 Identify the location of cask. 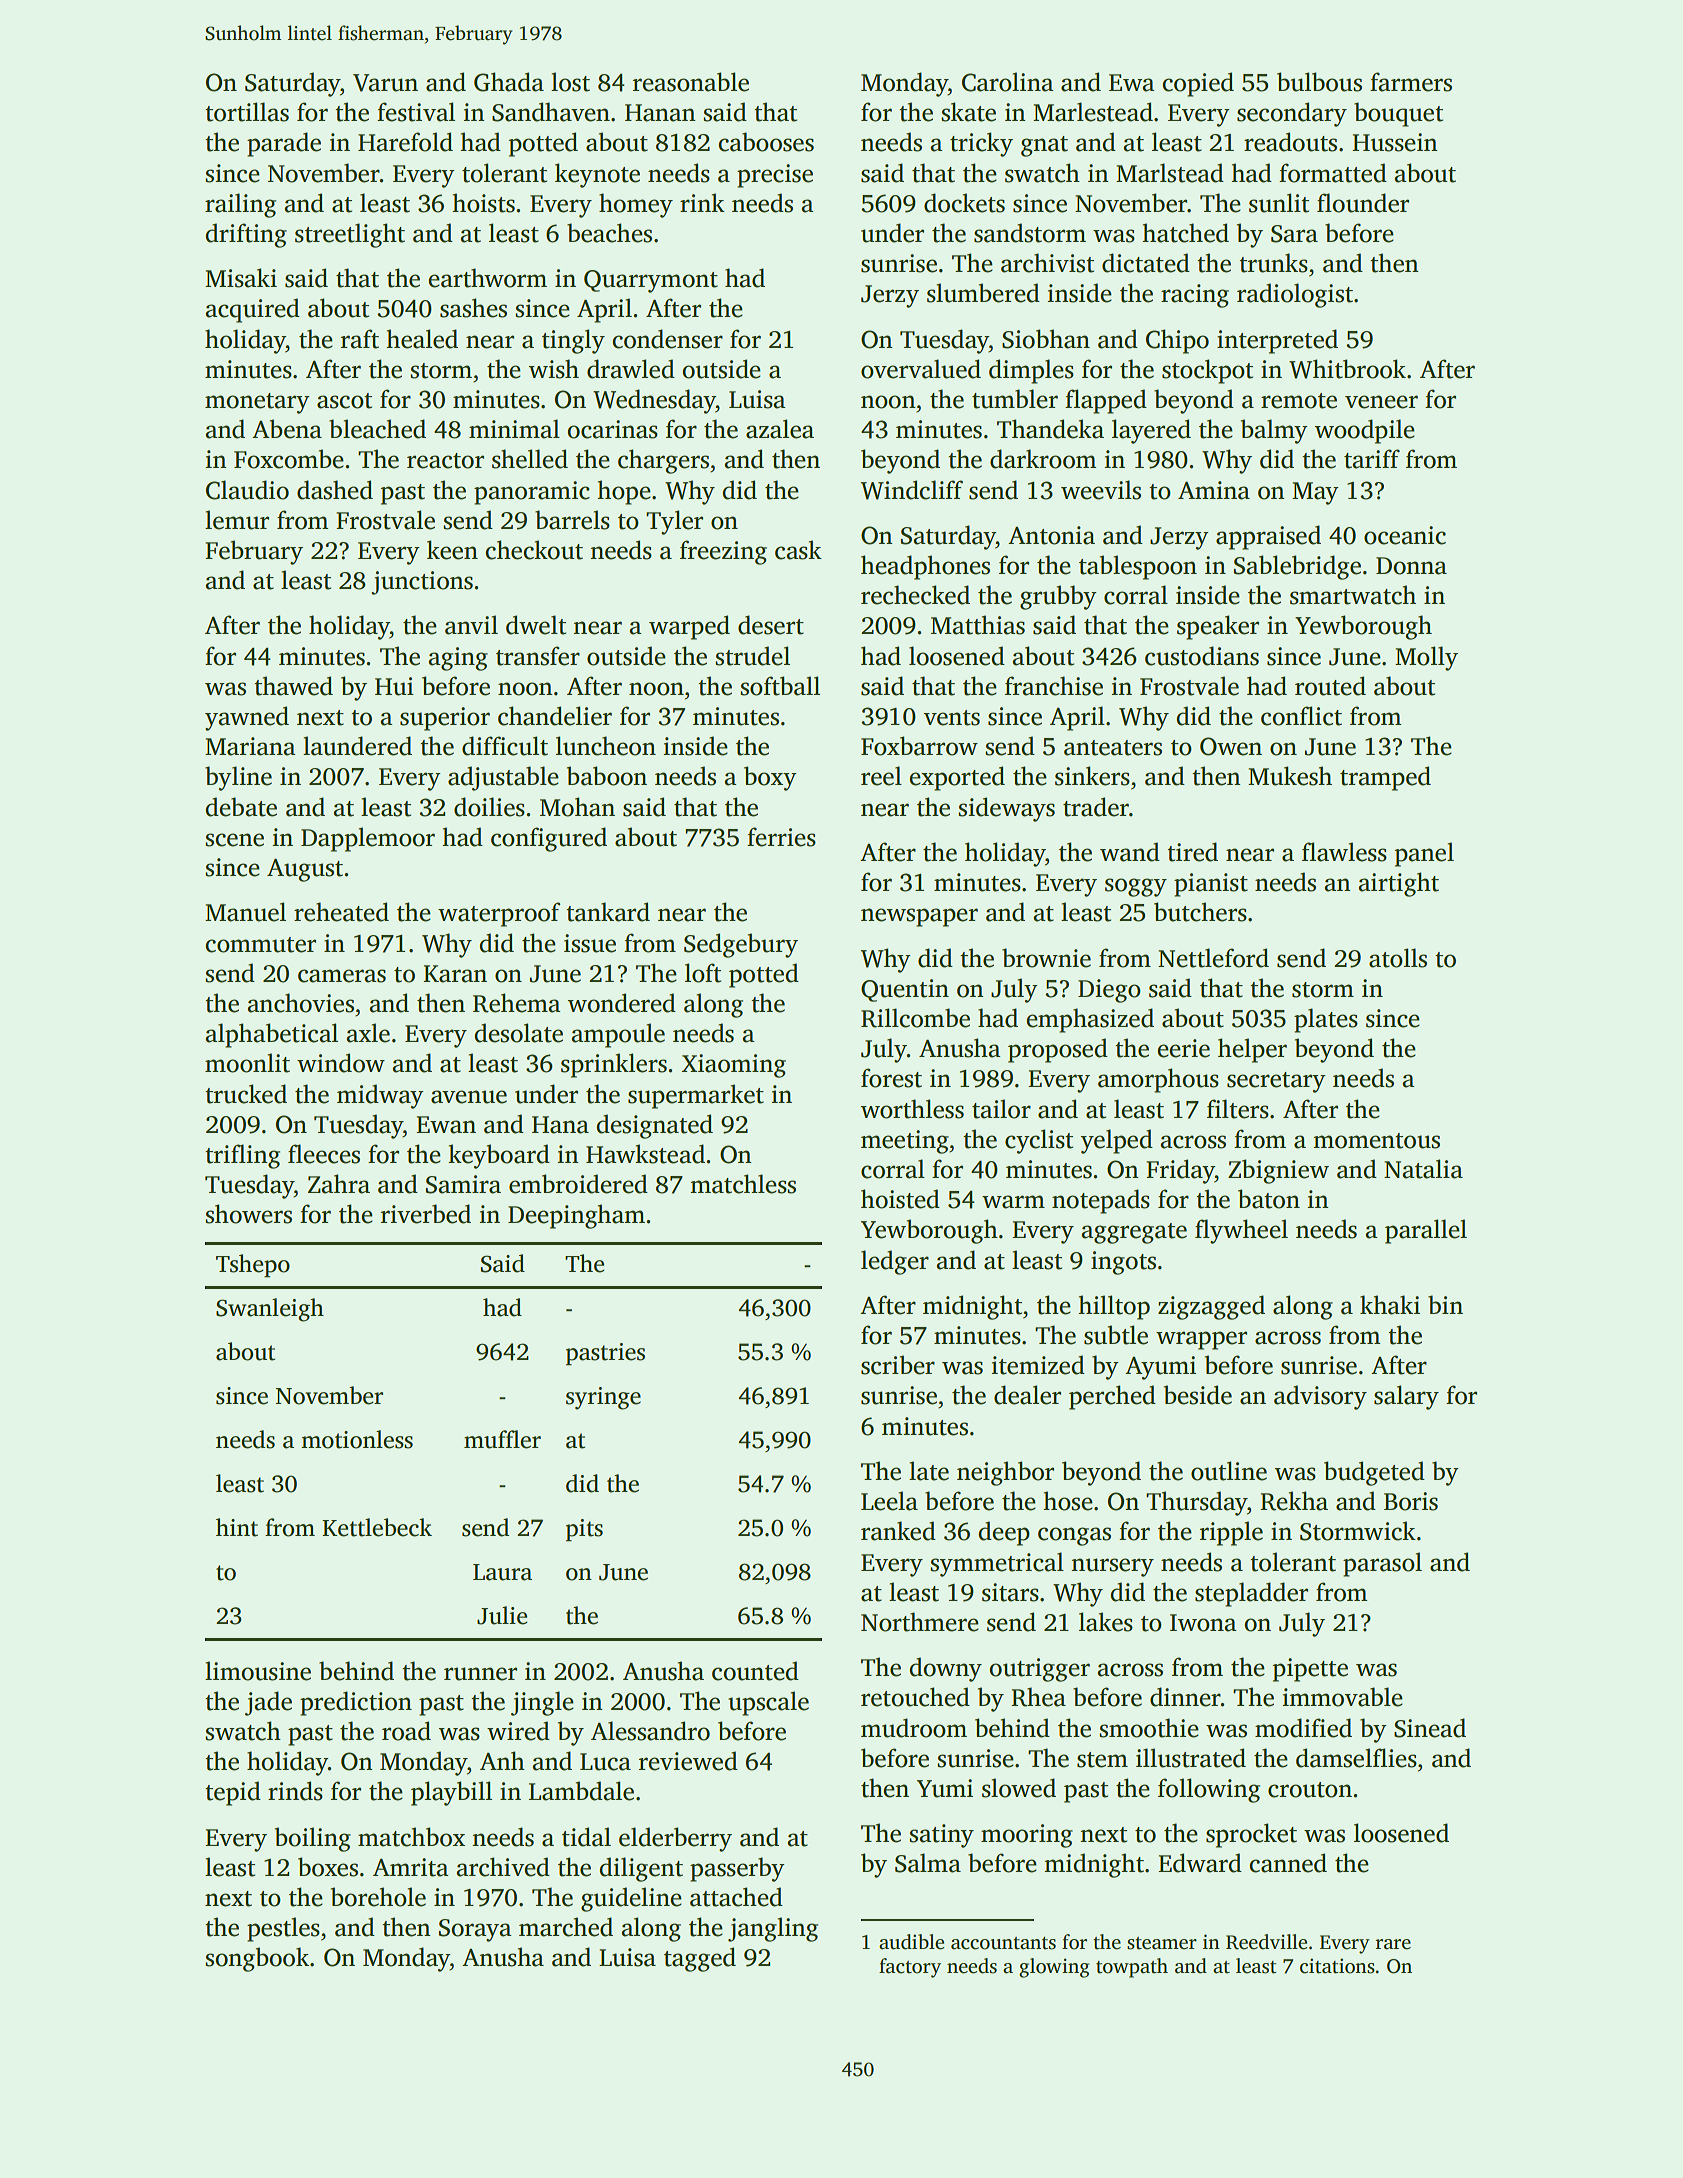
(798, 550).
